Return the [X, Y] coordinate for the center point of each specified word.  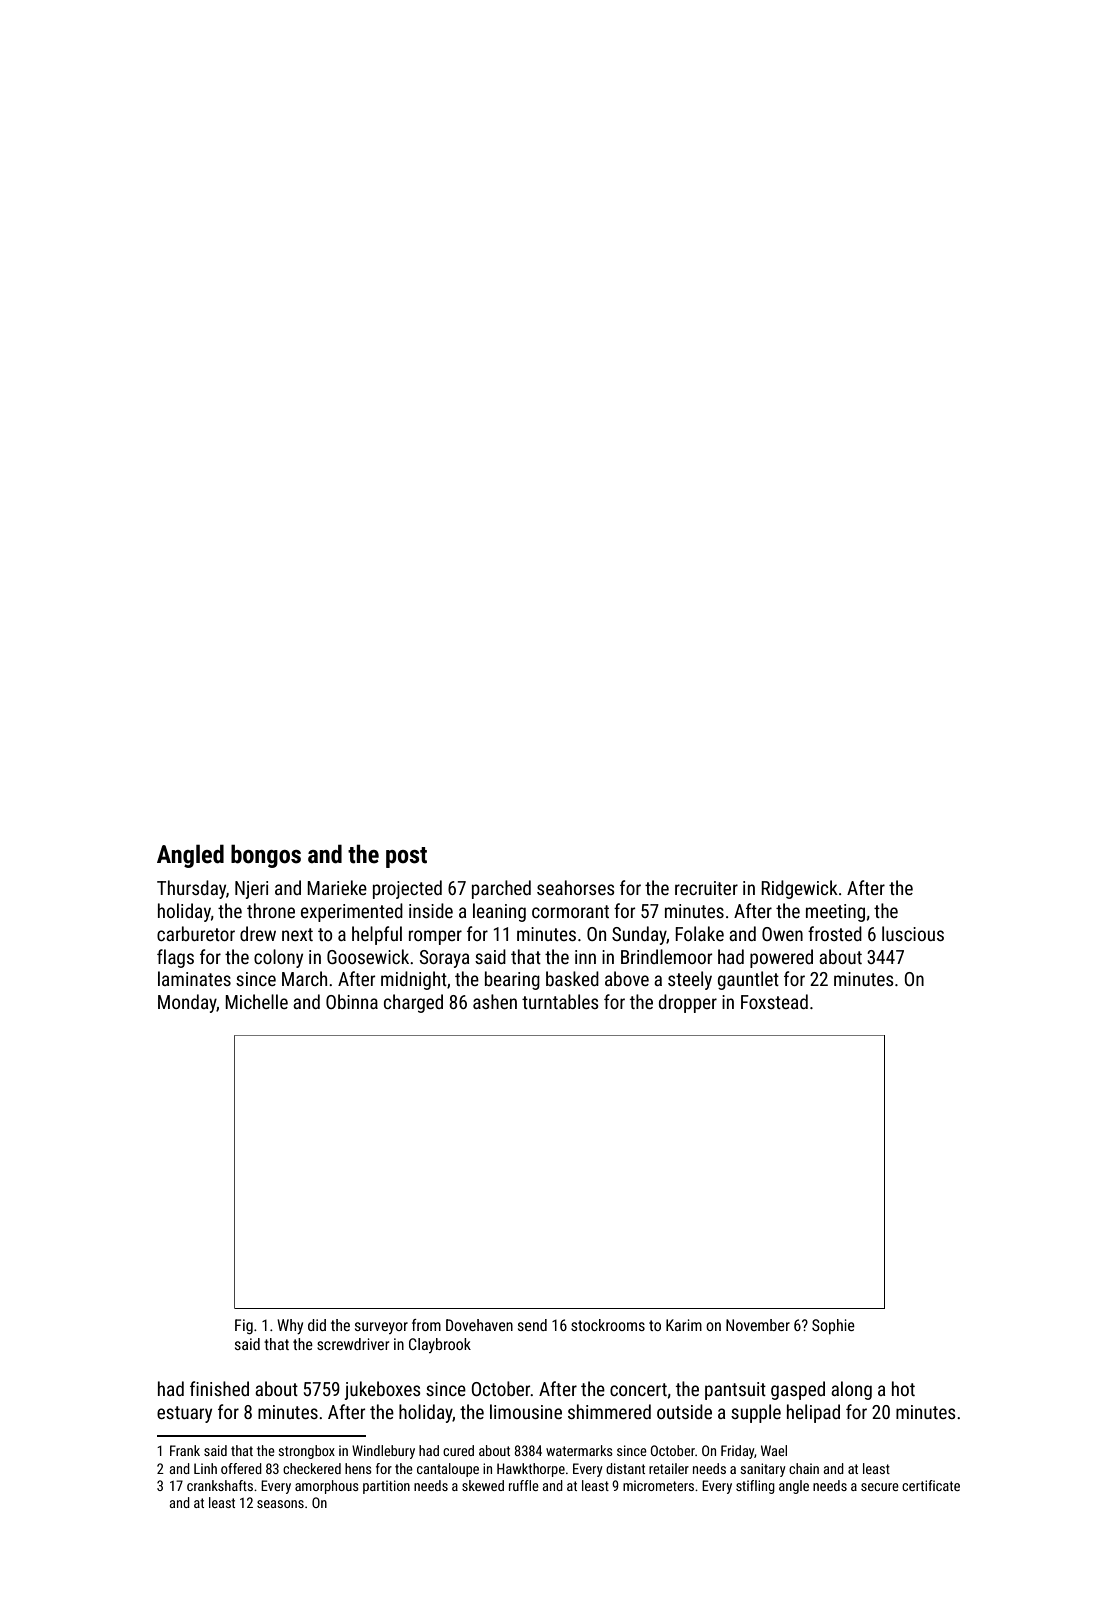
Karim [684, 1325]
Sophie [833, 1326]
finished [219, 1388]
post [406, 857]
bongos [266, 856]
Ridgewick [799, 889]
